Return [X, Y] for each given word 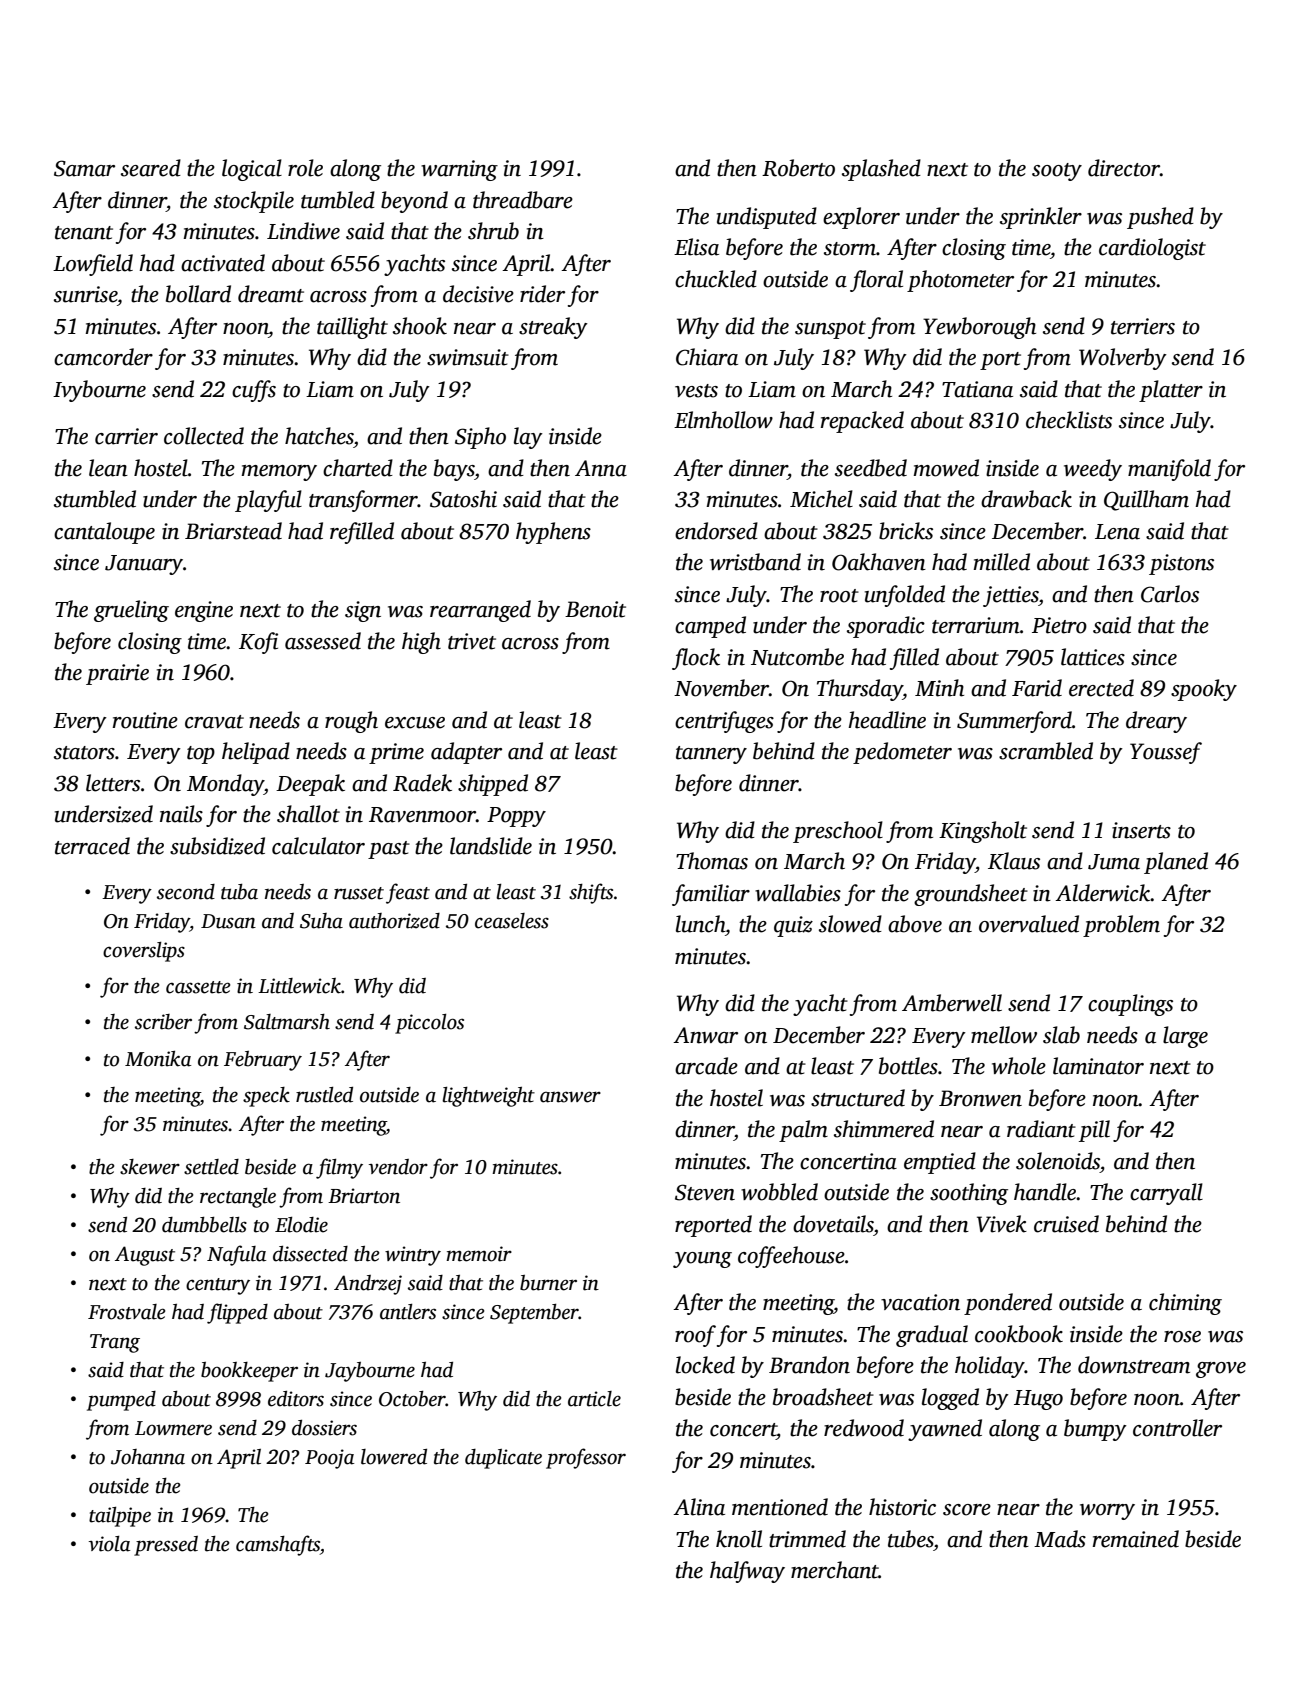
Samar [84, 168]
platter [1171, 391]
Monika [158, 1059]
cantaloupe [104, 533]
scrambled [1046, 751]
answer [570, 1097]
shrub [493, 231]
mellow [1004, 1035]
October [412, 1399]
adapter [466, 753]
